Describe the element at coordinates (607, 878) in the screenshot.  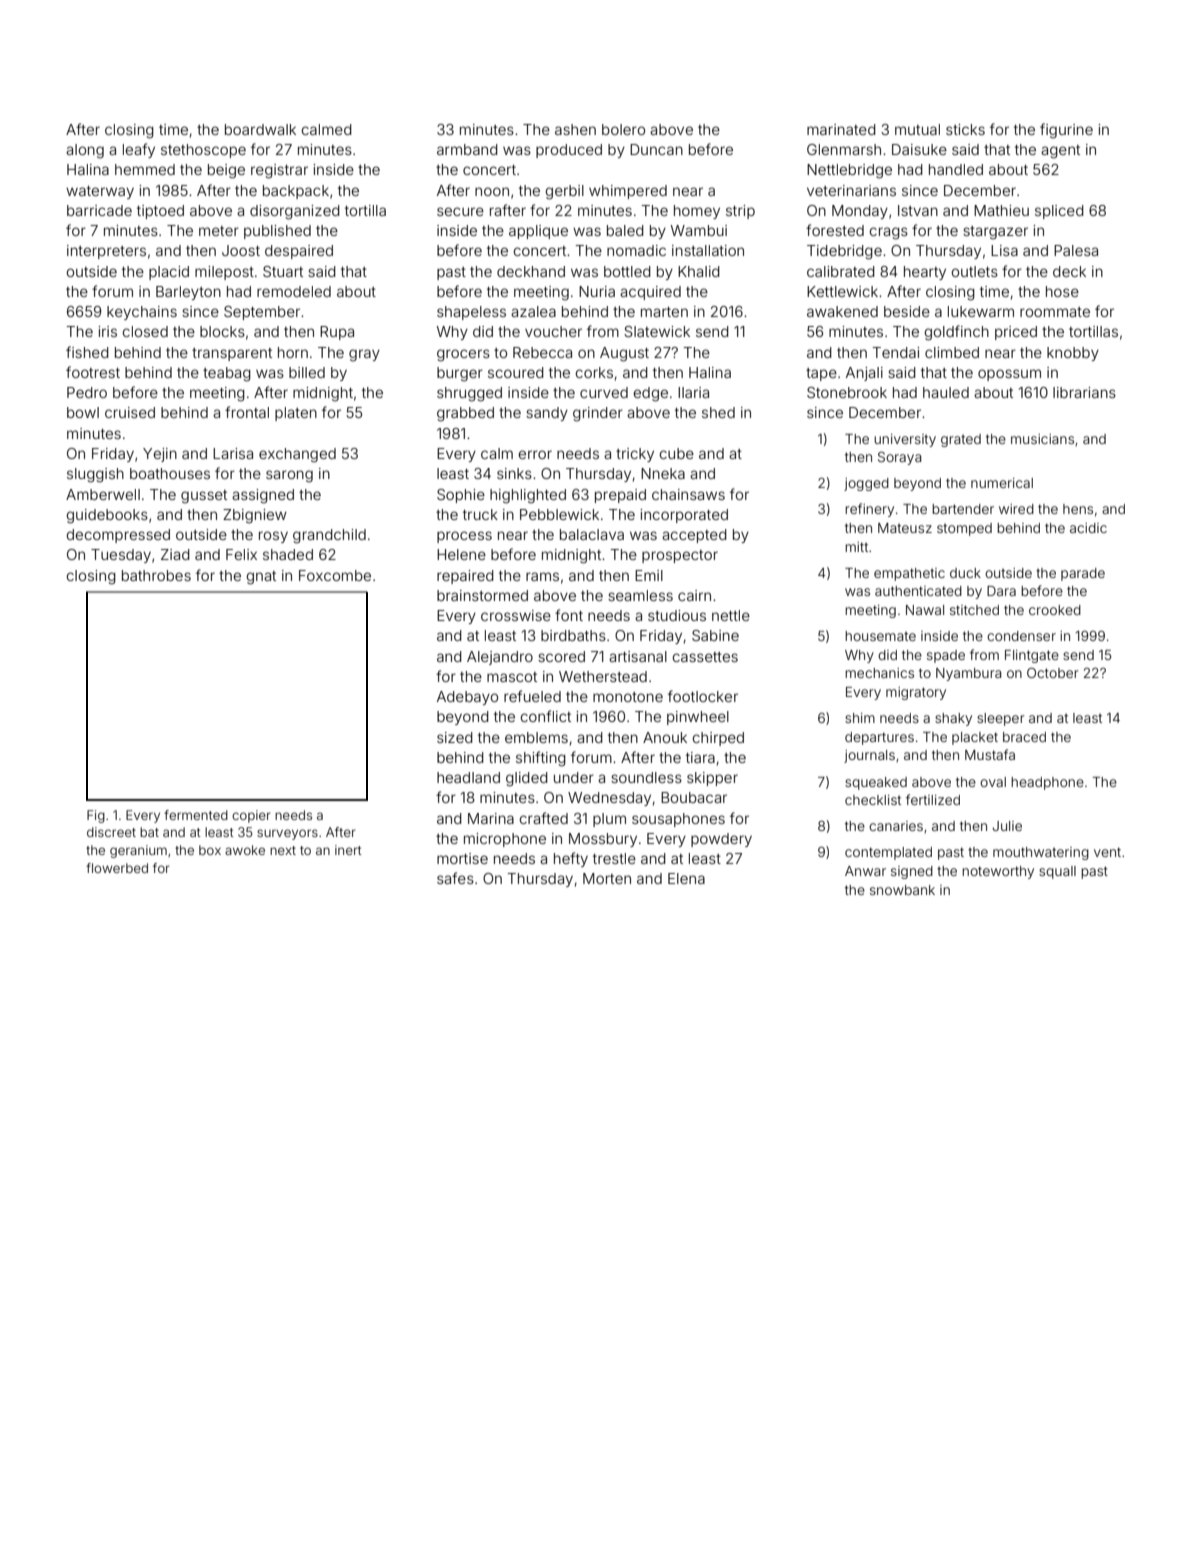
I see `Morten` at that location.
